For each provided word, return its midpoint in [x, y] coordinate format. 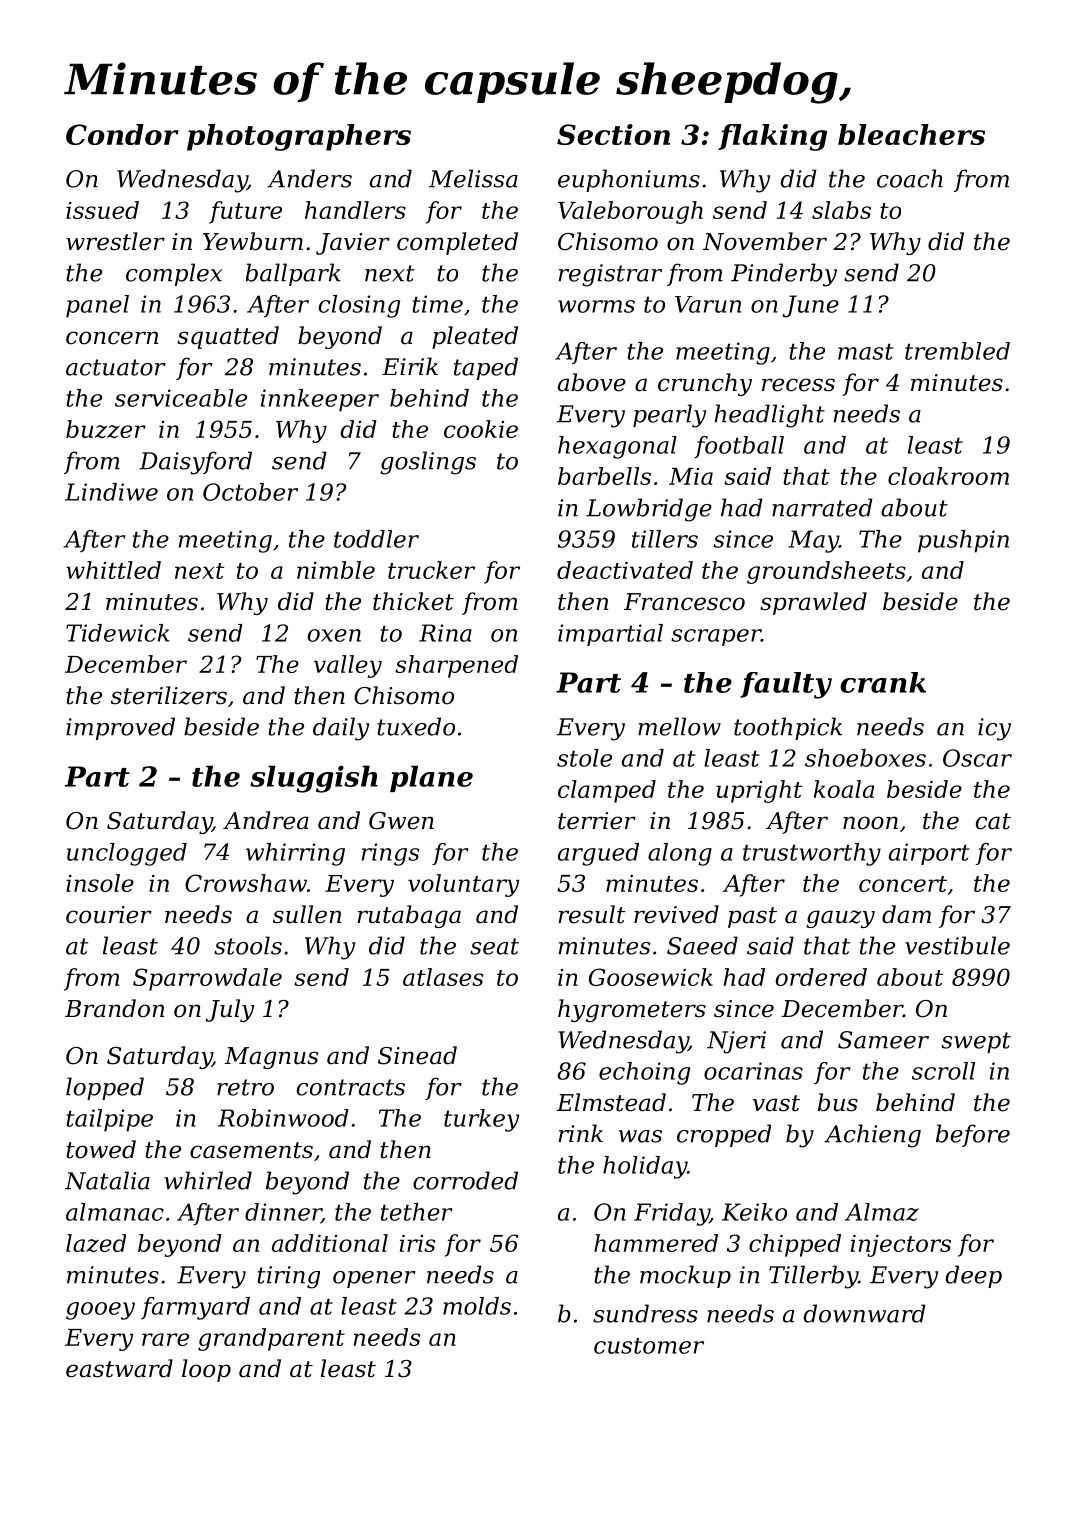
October [250, 492]
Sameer [883, 1040]
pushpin [963, 541]
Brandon [114, 1008]
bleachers [911, 134]
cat [993, 821]
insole [100, 883]
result [591, 914]
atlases [443, 977]
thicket [413, 601]
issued [102, 210]
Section [613, 134]
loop [206, 1370]
